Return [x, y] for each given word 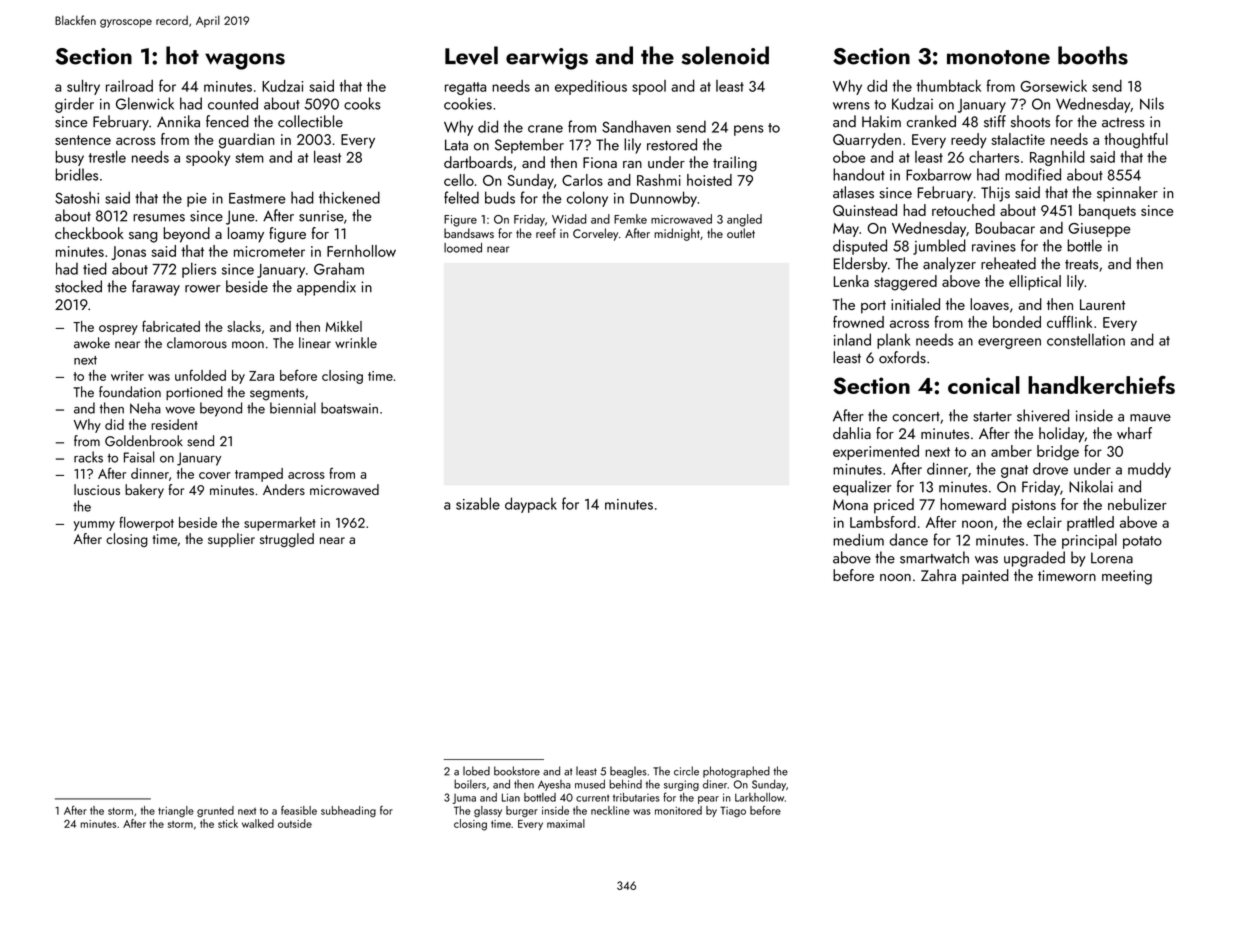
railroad [129, 86]
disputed [860, 247]
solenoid [725, 55]
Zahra [938, 575]
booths [1093, 55]
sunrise [321, 216]
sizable [478, 503]
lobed [476, 771]
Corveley [595, 234]
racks [88, 457]
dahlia [852, 433]
